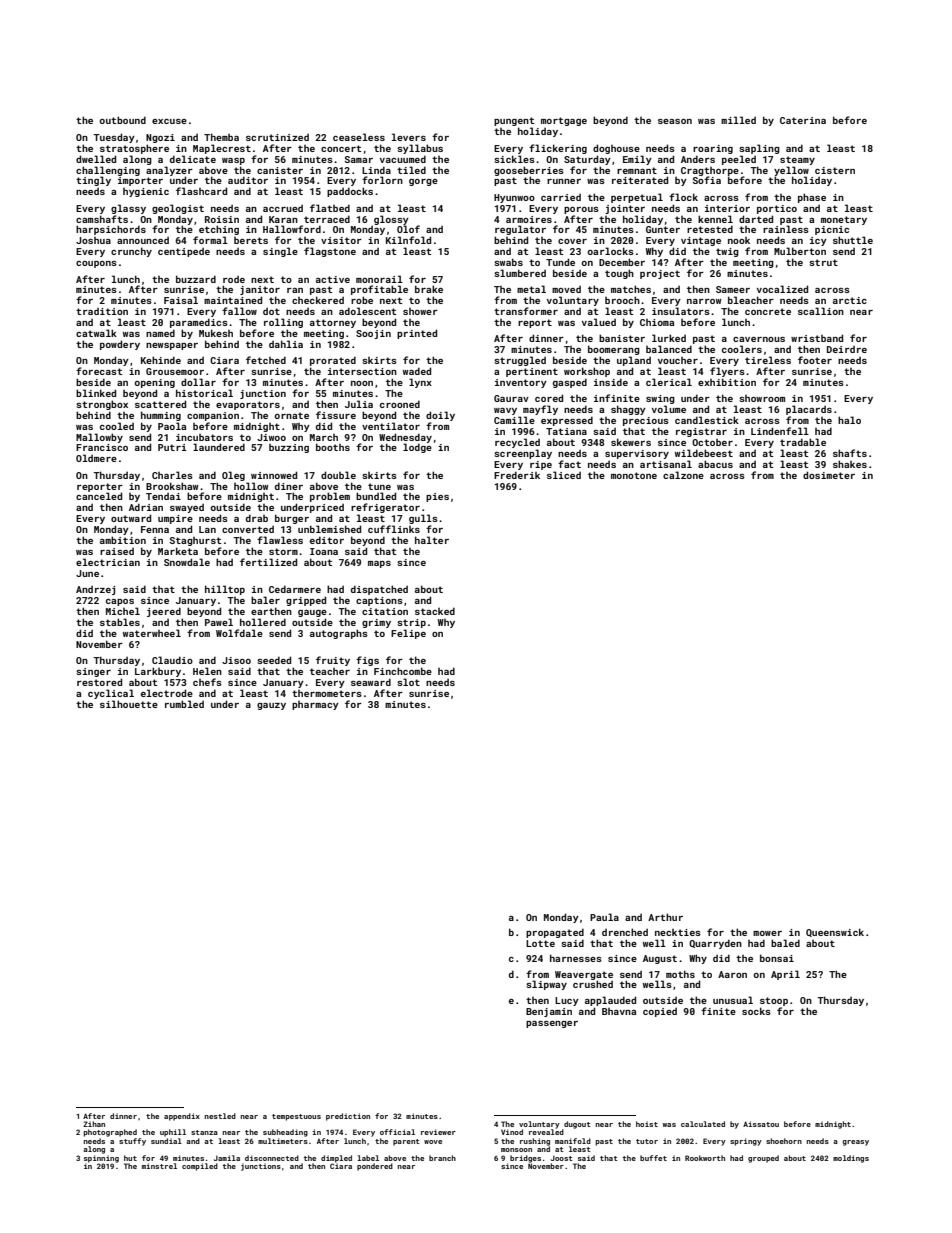 The height and width of the page is (1233, 952). Describe the element at coordinates (738, 120) in the page. I see `milled` at that location.
